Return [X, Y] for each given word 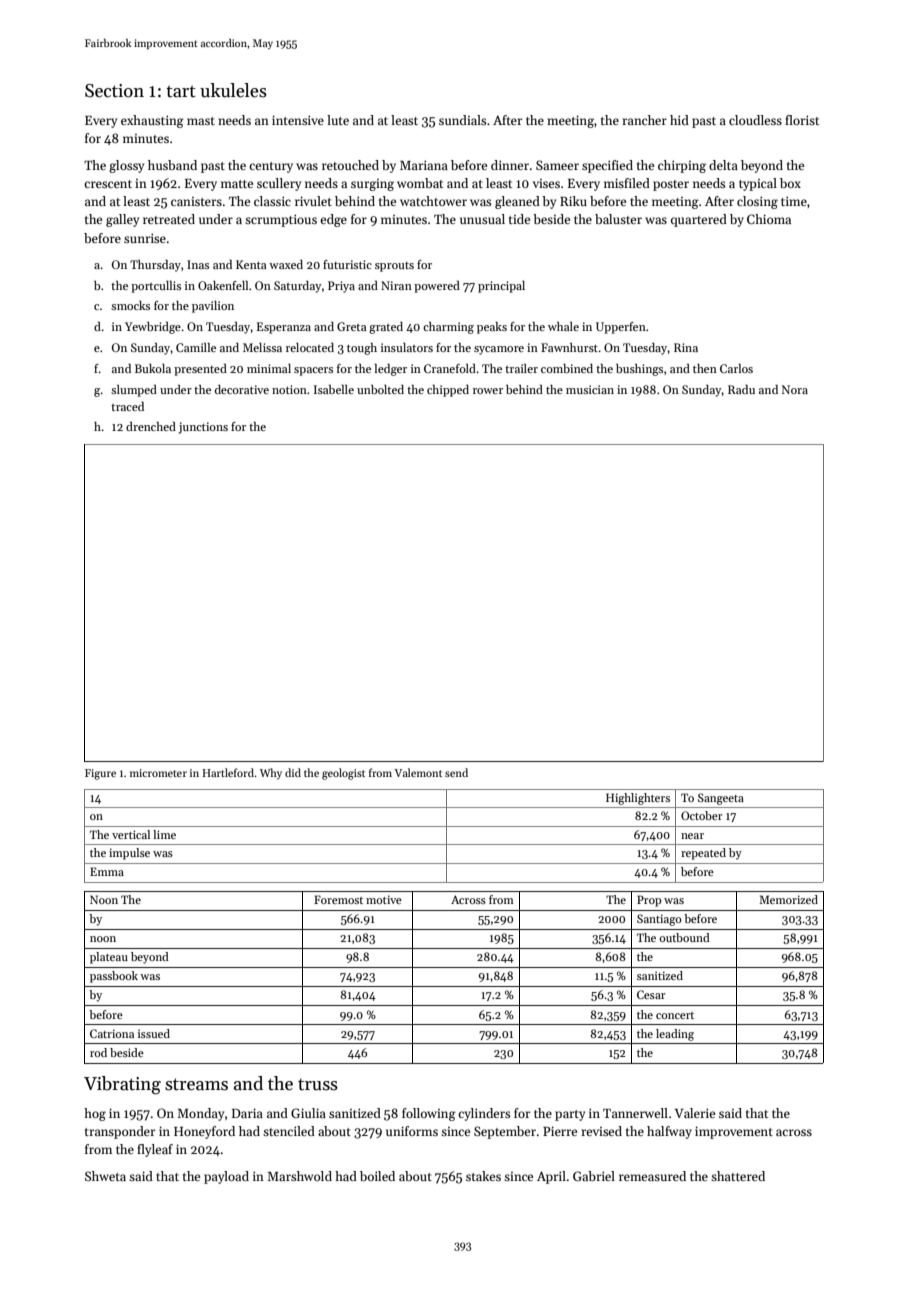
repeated [703, 854]
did [293, 772]
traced [127, 406]
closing [757, 202]
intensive [298, 120]
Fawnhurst [569, 347]
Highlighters [638, 799]
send [456, 772]
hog [95, 1114]
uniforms [412, 1131]
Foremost [338, 899]
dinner [510, 165]
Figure [100, 774]
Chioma [769, 219]
